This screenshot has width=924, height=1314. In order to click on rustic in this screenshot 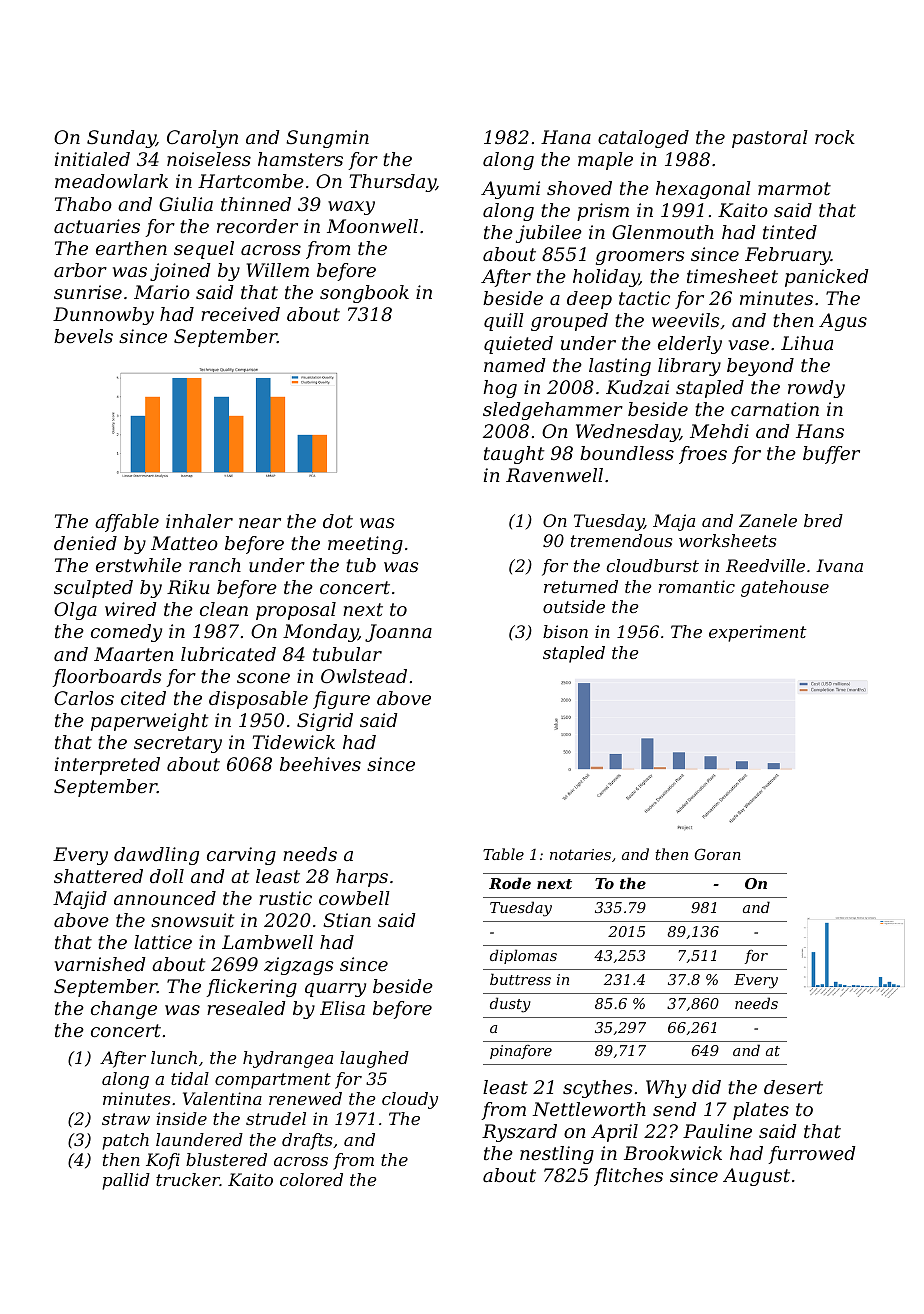, I will do `click(285, 898)`.
